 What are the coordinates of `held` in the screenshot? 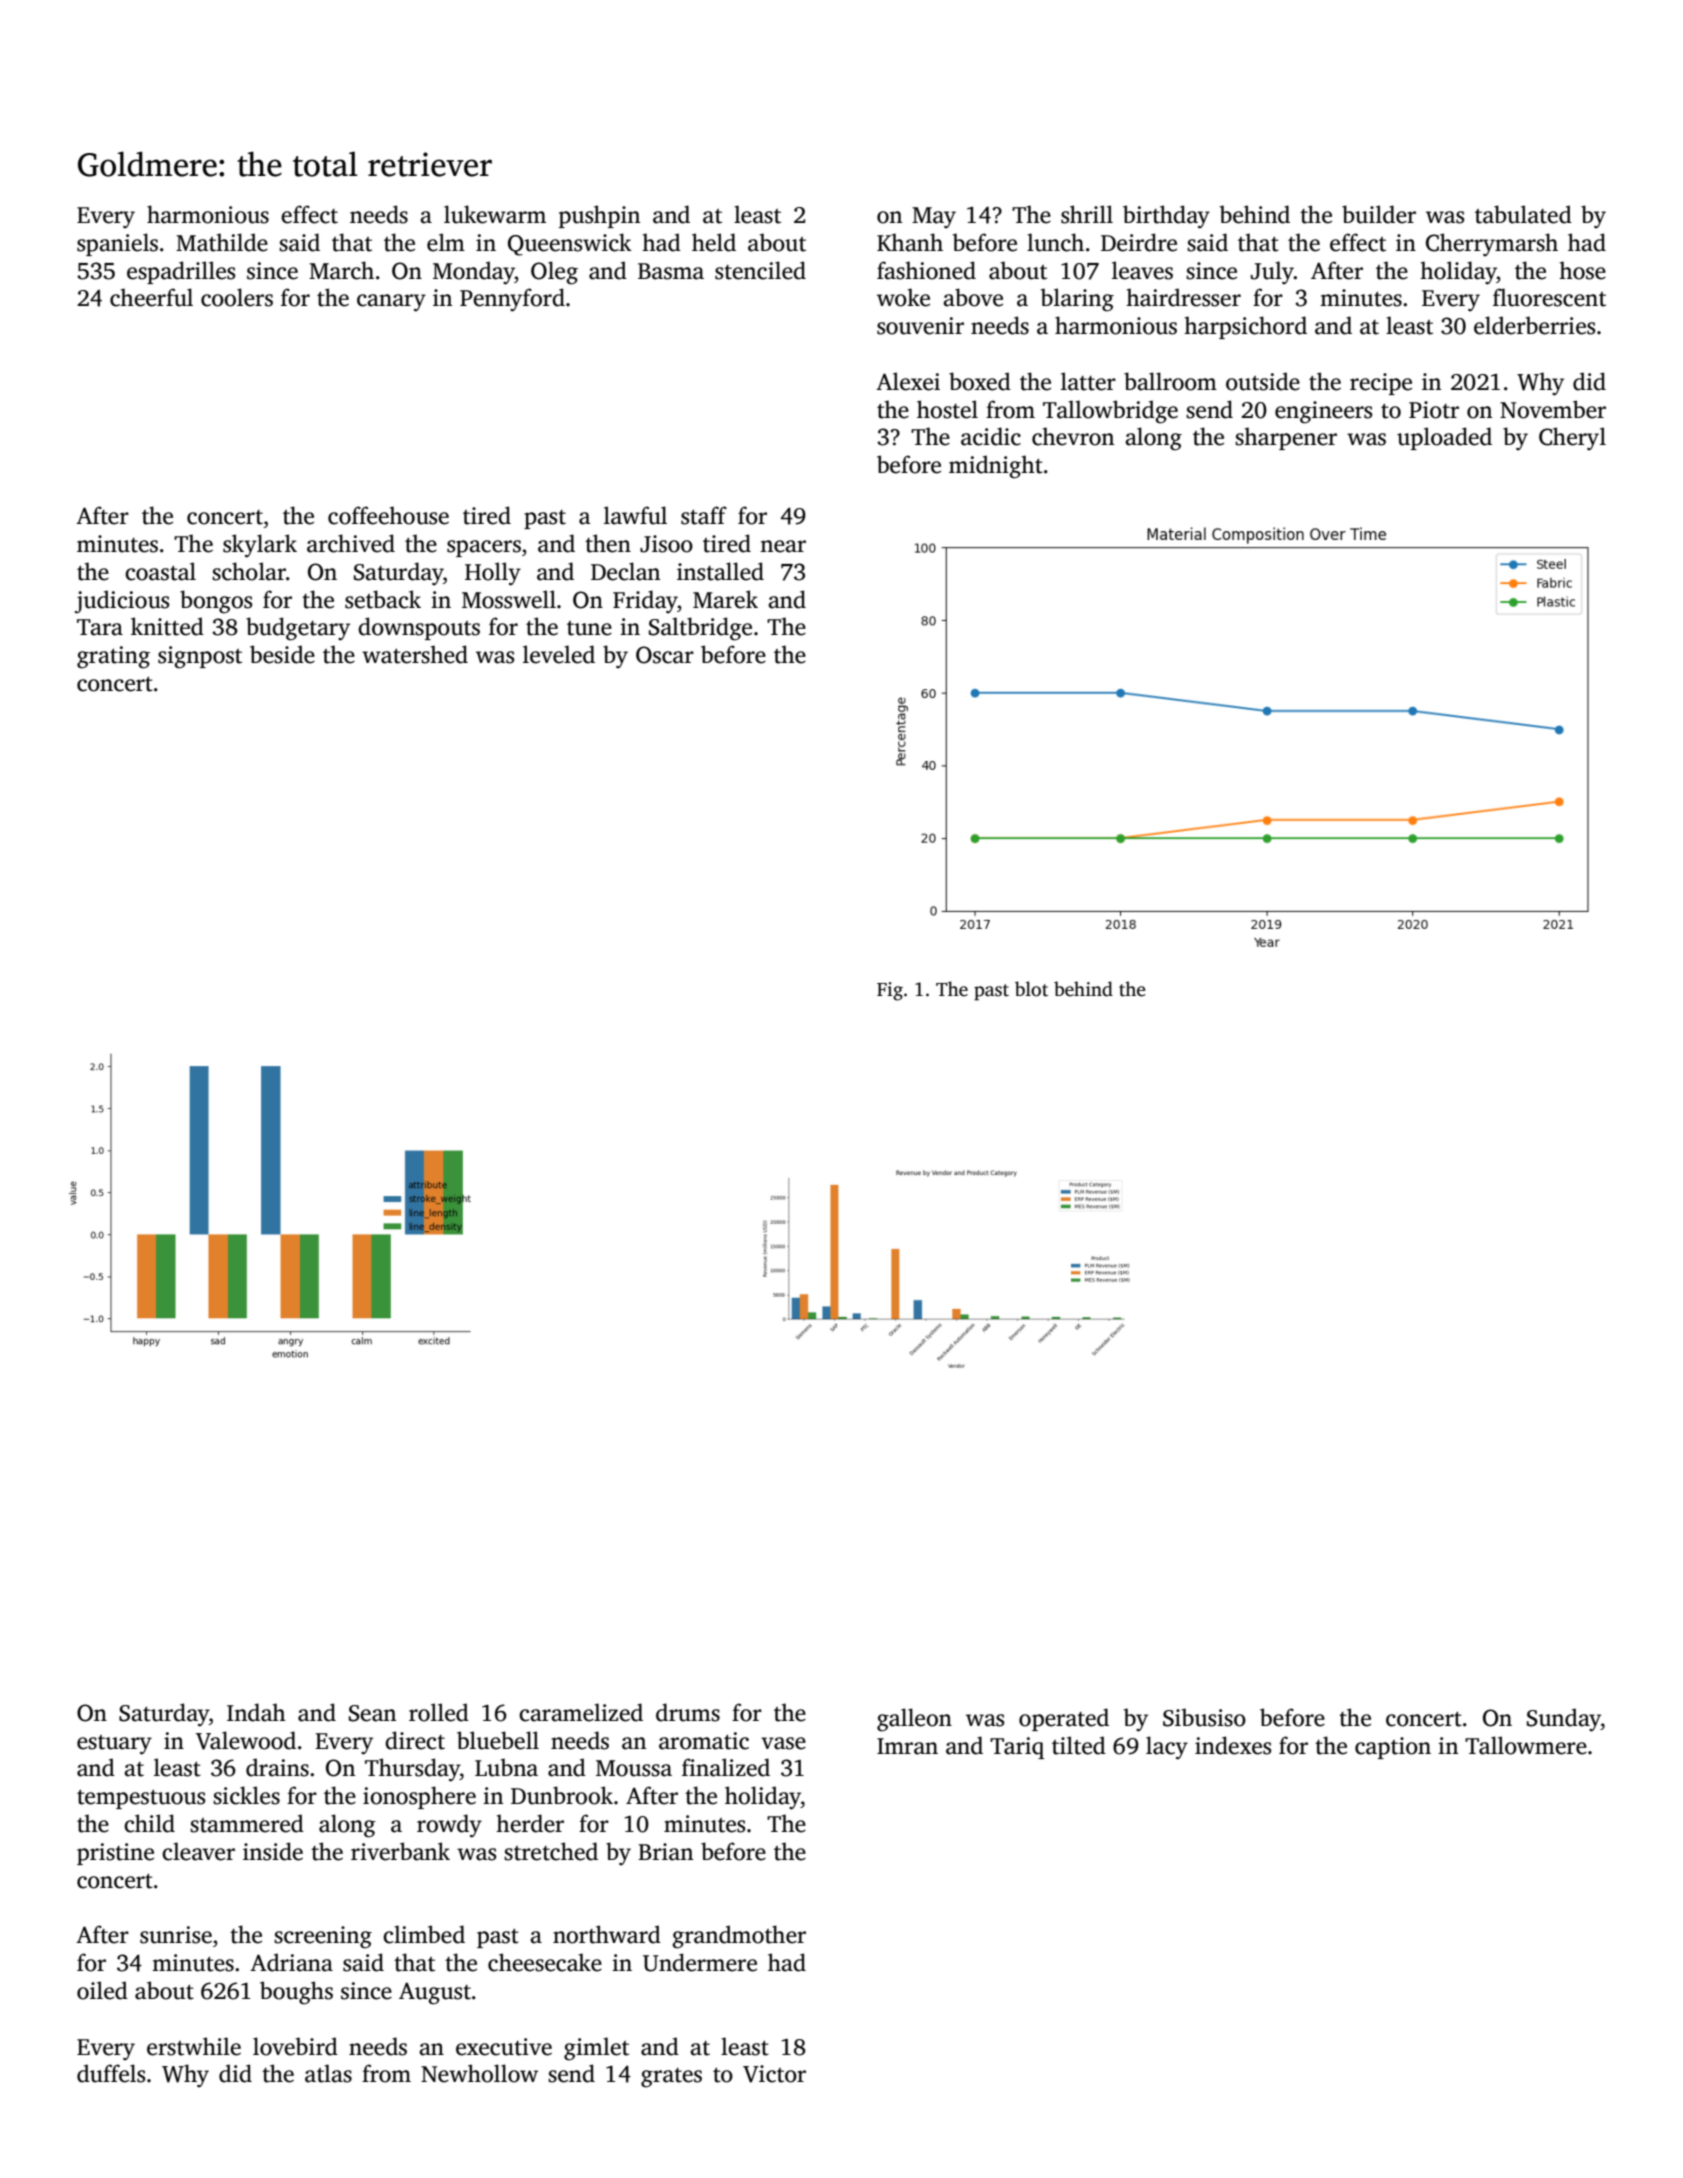 It's located at (714, 242).
